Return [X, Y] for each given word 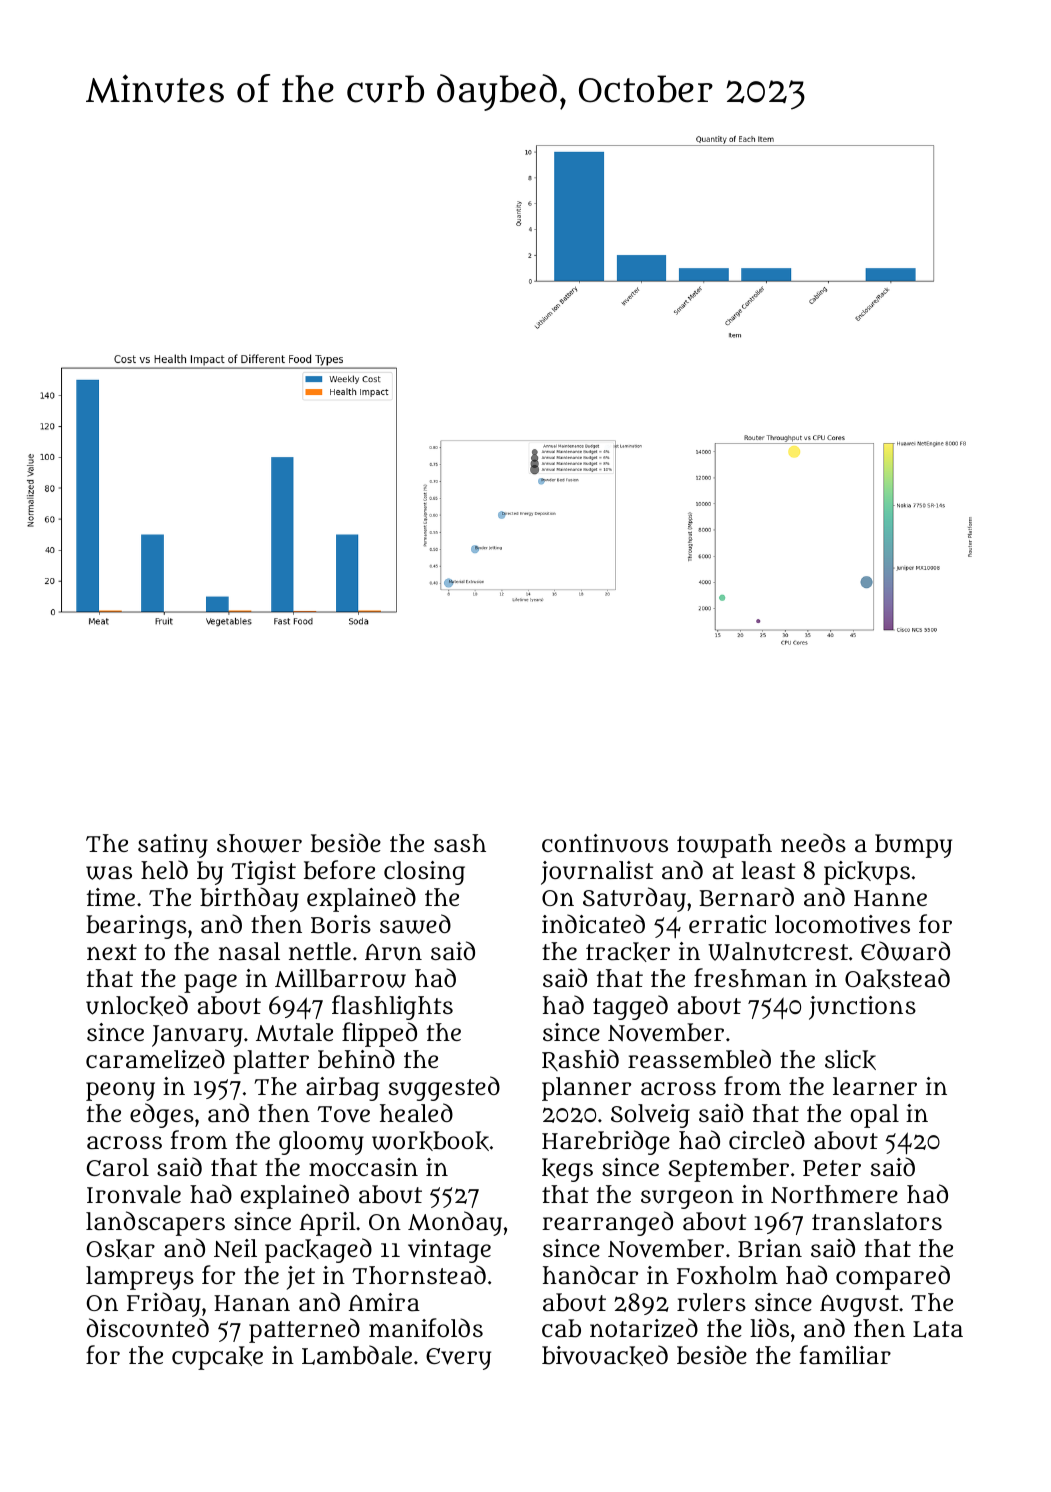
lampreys [140, 1278]
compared [893, 1277]
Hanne [890, 898]
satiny [173, 846]
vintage [449, 1251]
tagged [630, 1007]
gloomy [321, 1143]
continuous [605, 843]
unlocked [137, 1005]
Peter [832, 1168]
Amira [384, 1302]
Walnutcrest [778, 951]
